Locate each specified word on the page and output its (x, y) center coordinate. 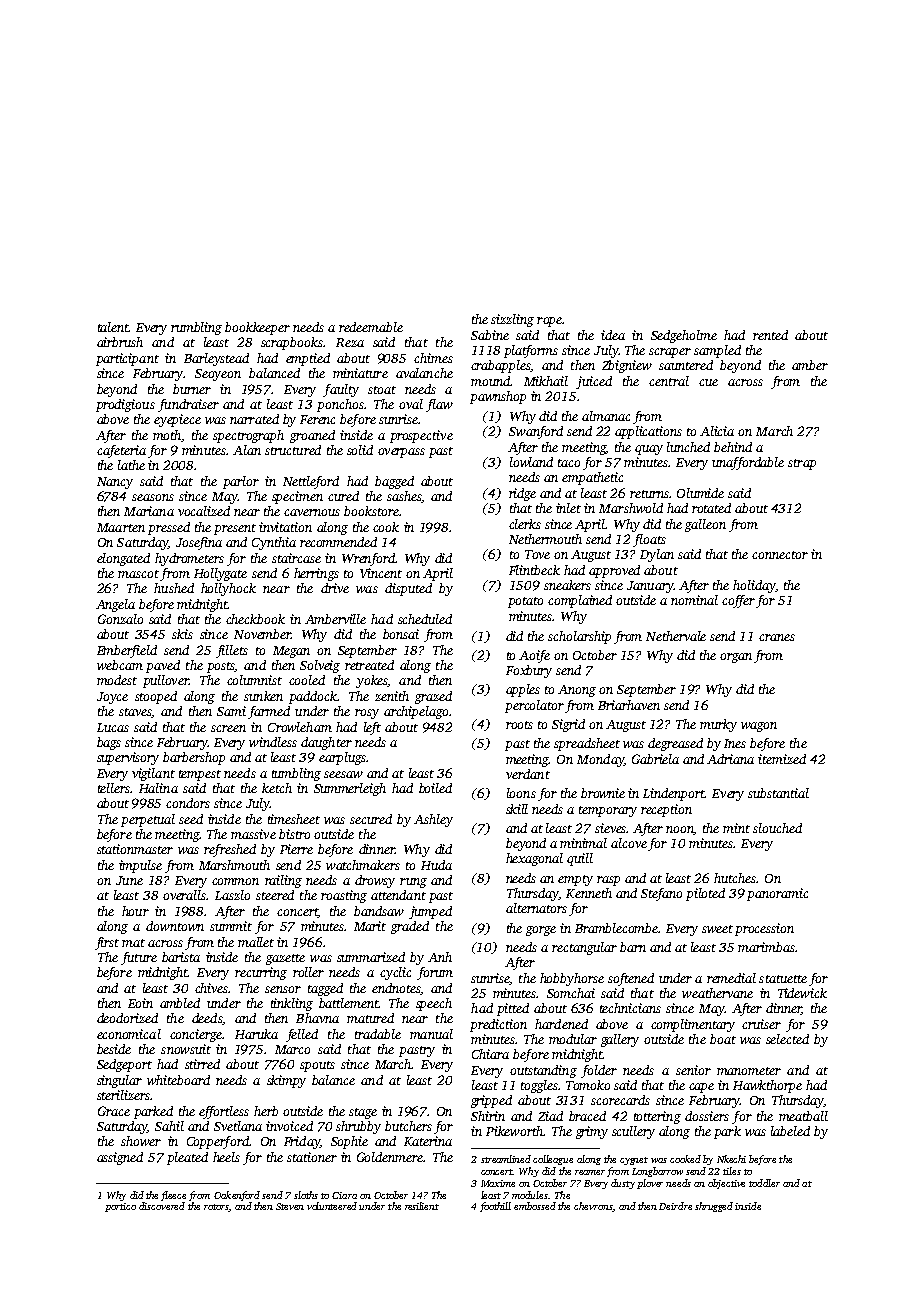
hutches (735, 878)
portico (120, 1207)
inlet (568, 508)
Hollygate (220, 574)
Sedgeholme (684, 336)
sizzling (512, 320)
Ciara (344, 1195)
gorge (541, 931)
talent (113, 327)
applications (648, 432)
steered (275, 895)
